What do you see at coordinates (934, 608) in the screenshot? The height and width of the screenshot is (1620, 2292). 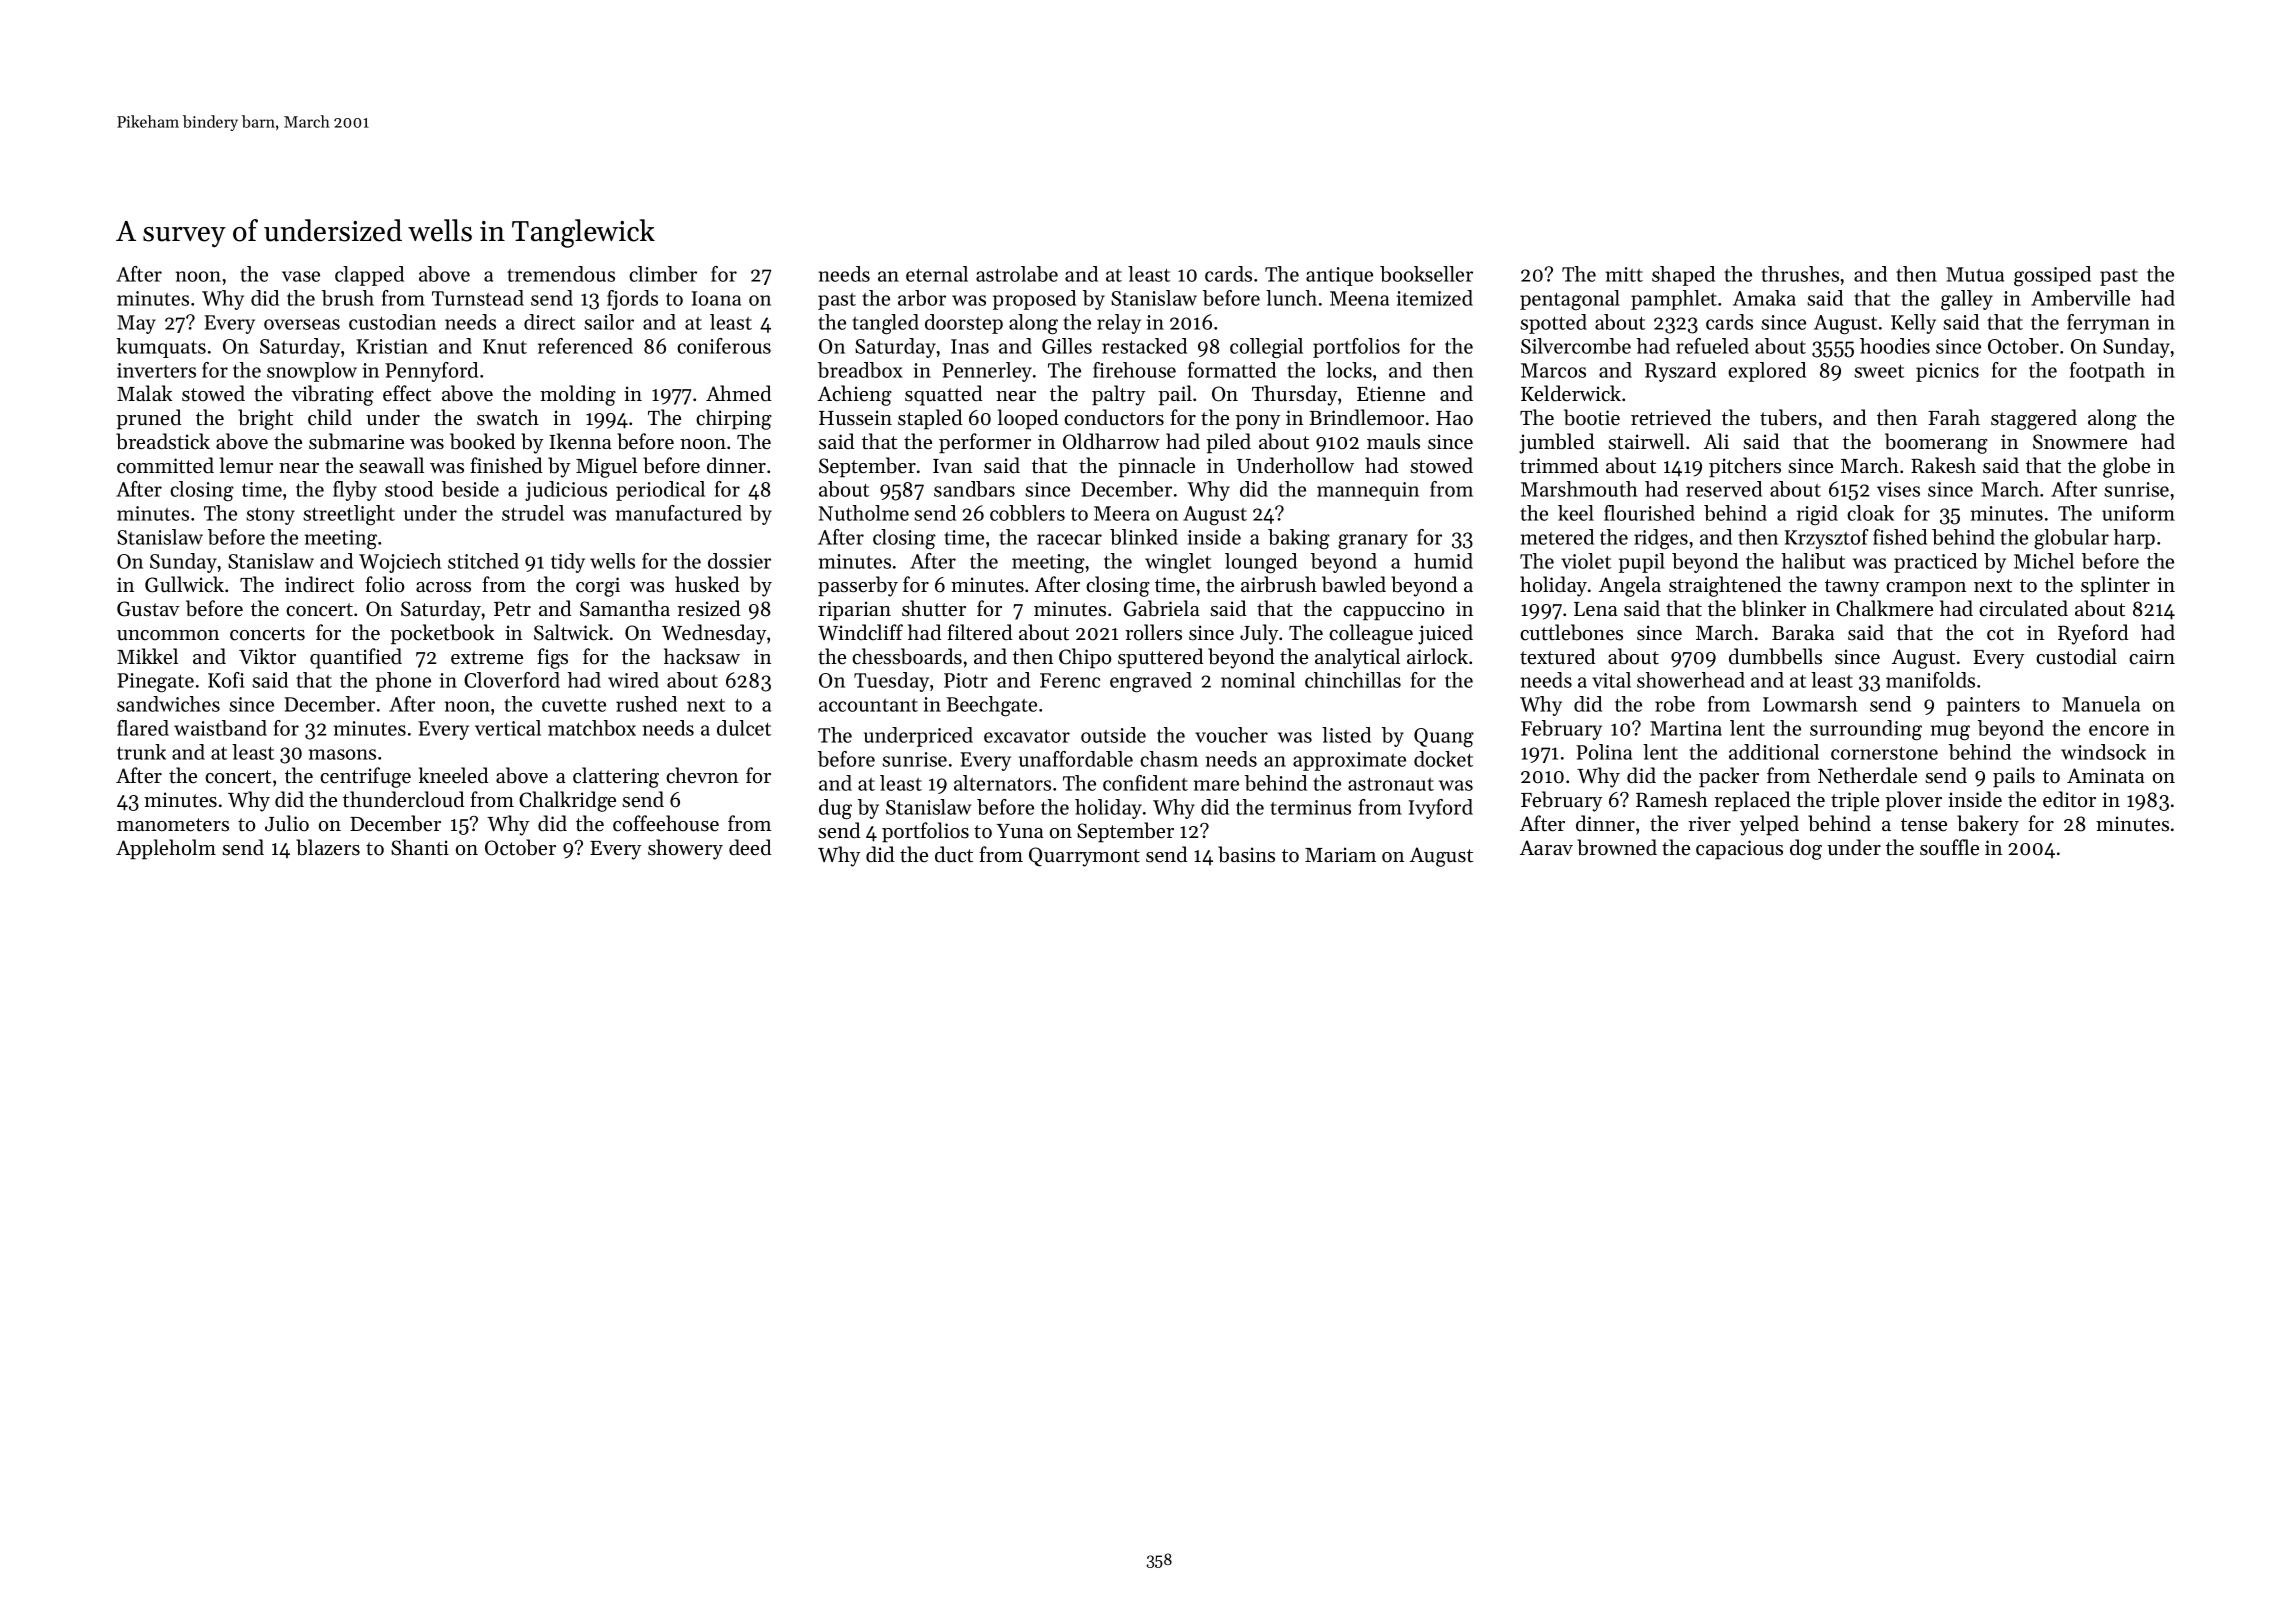 I see `shutter` at bounding box center [934, 608].
